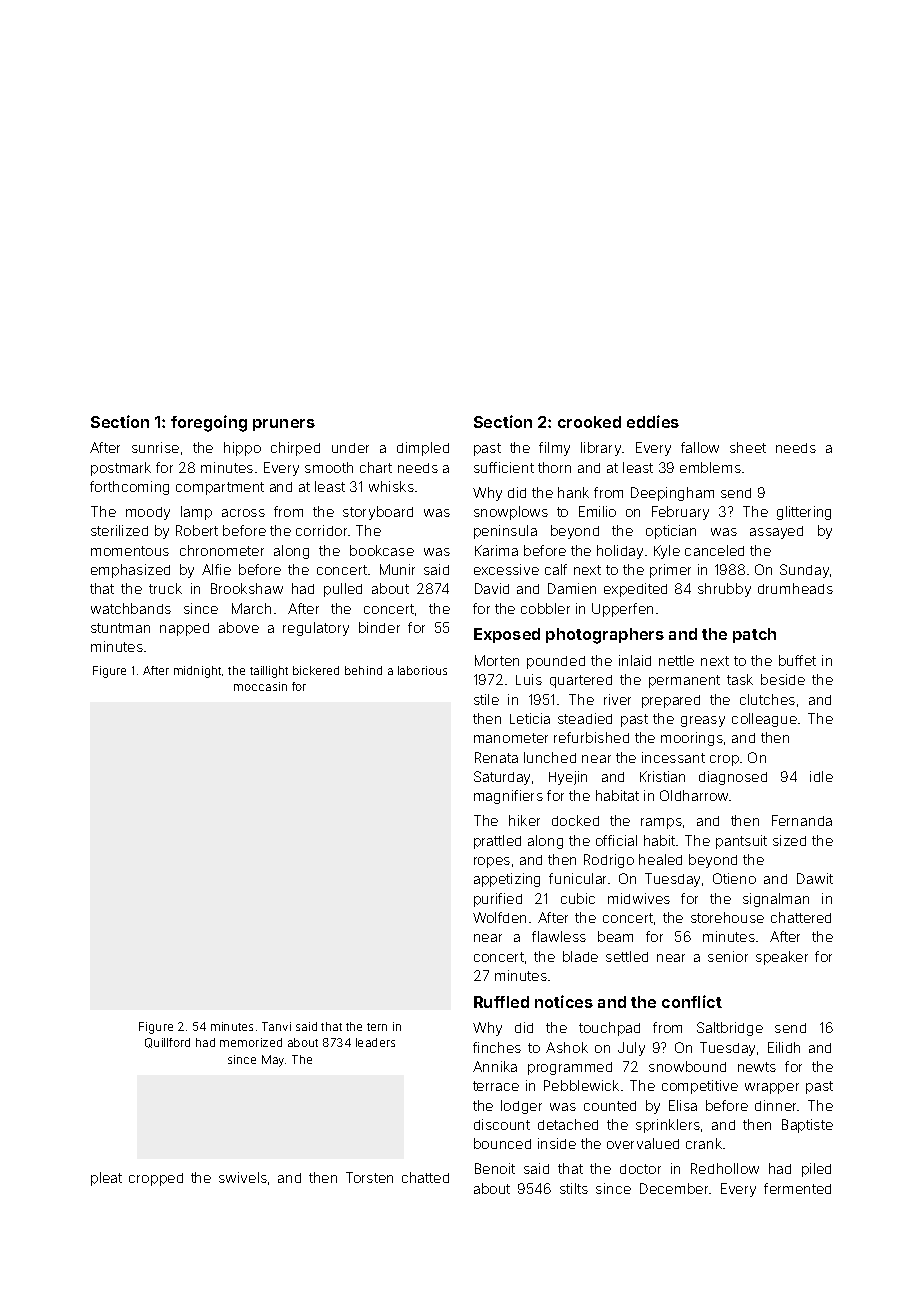 The width and height of the screenshot is (924, 1308). I want to click on canceled, so click(714, 550).
